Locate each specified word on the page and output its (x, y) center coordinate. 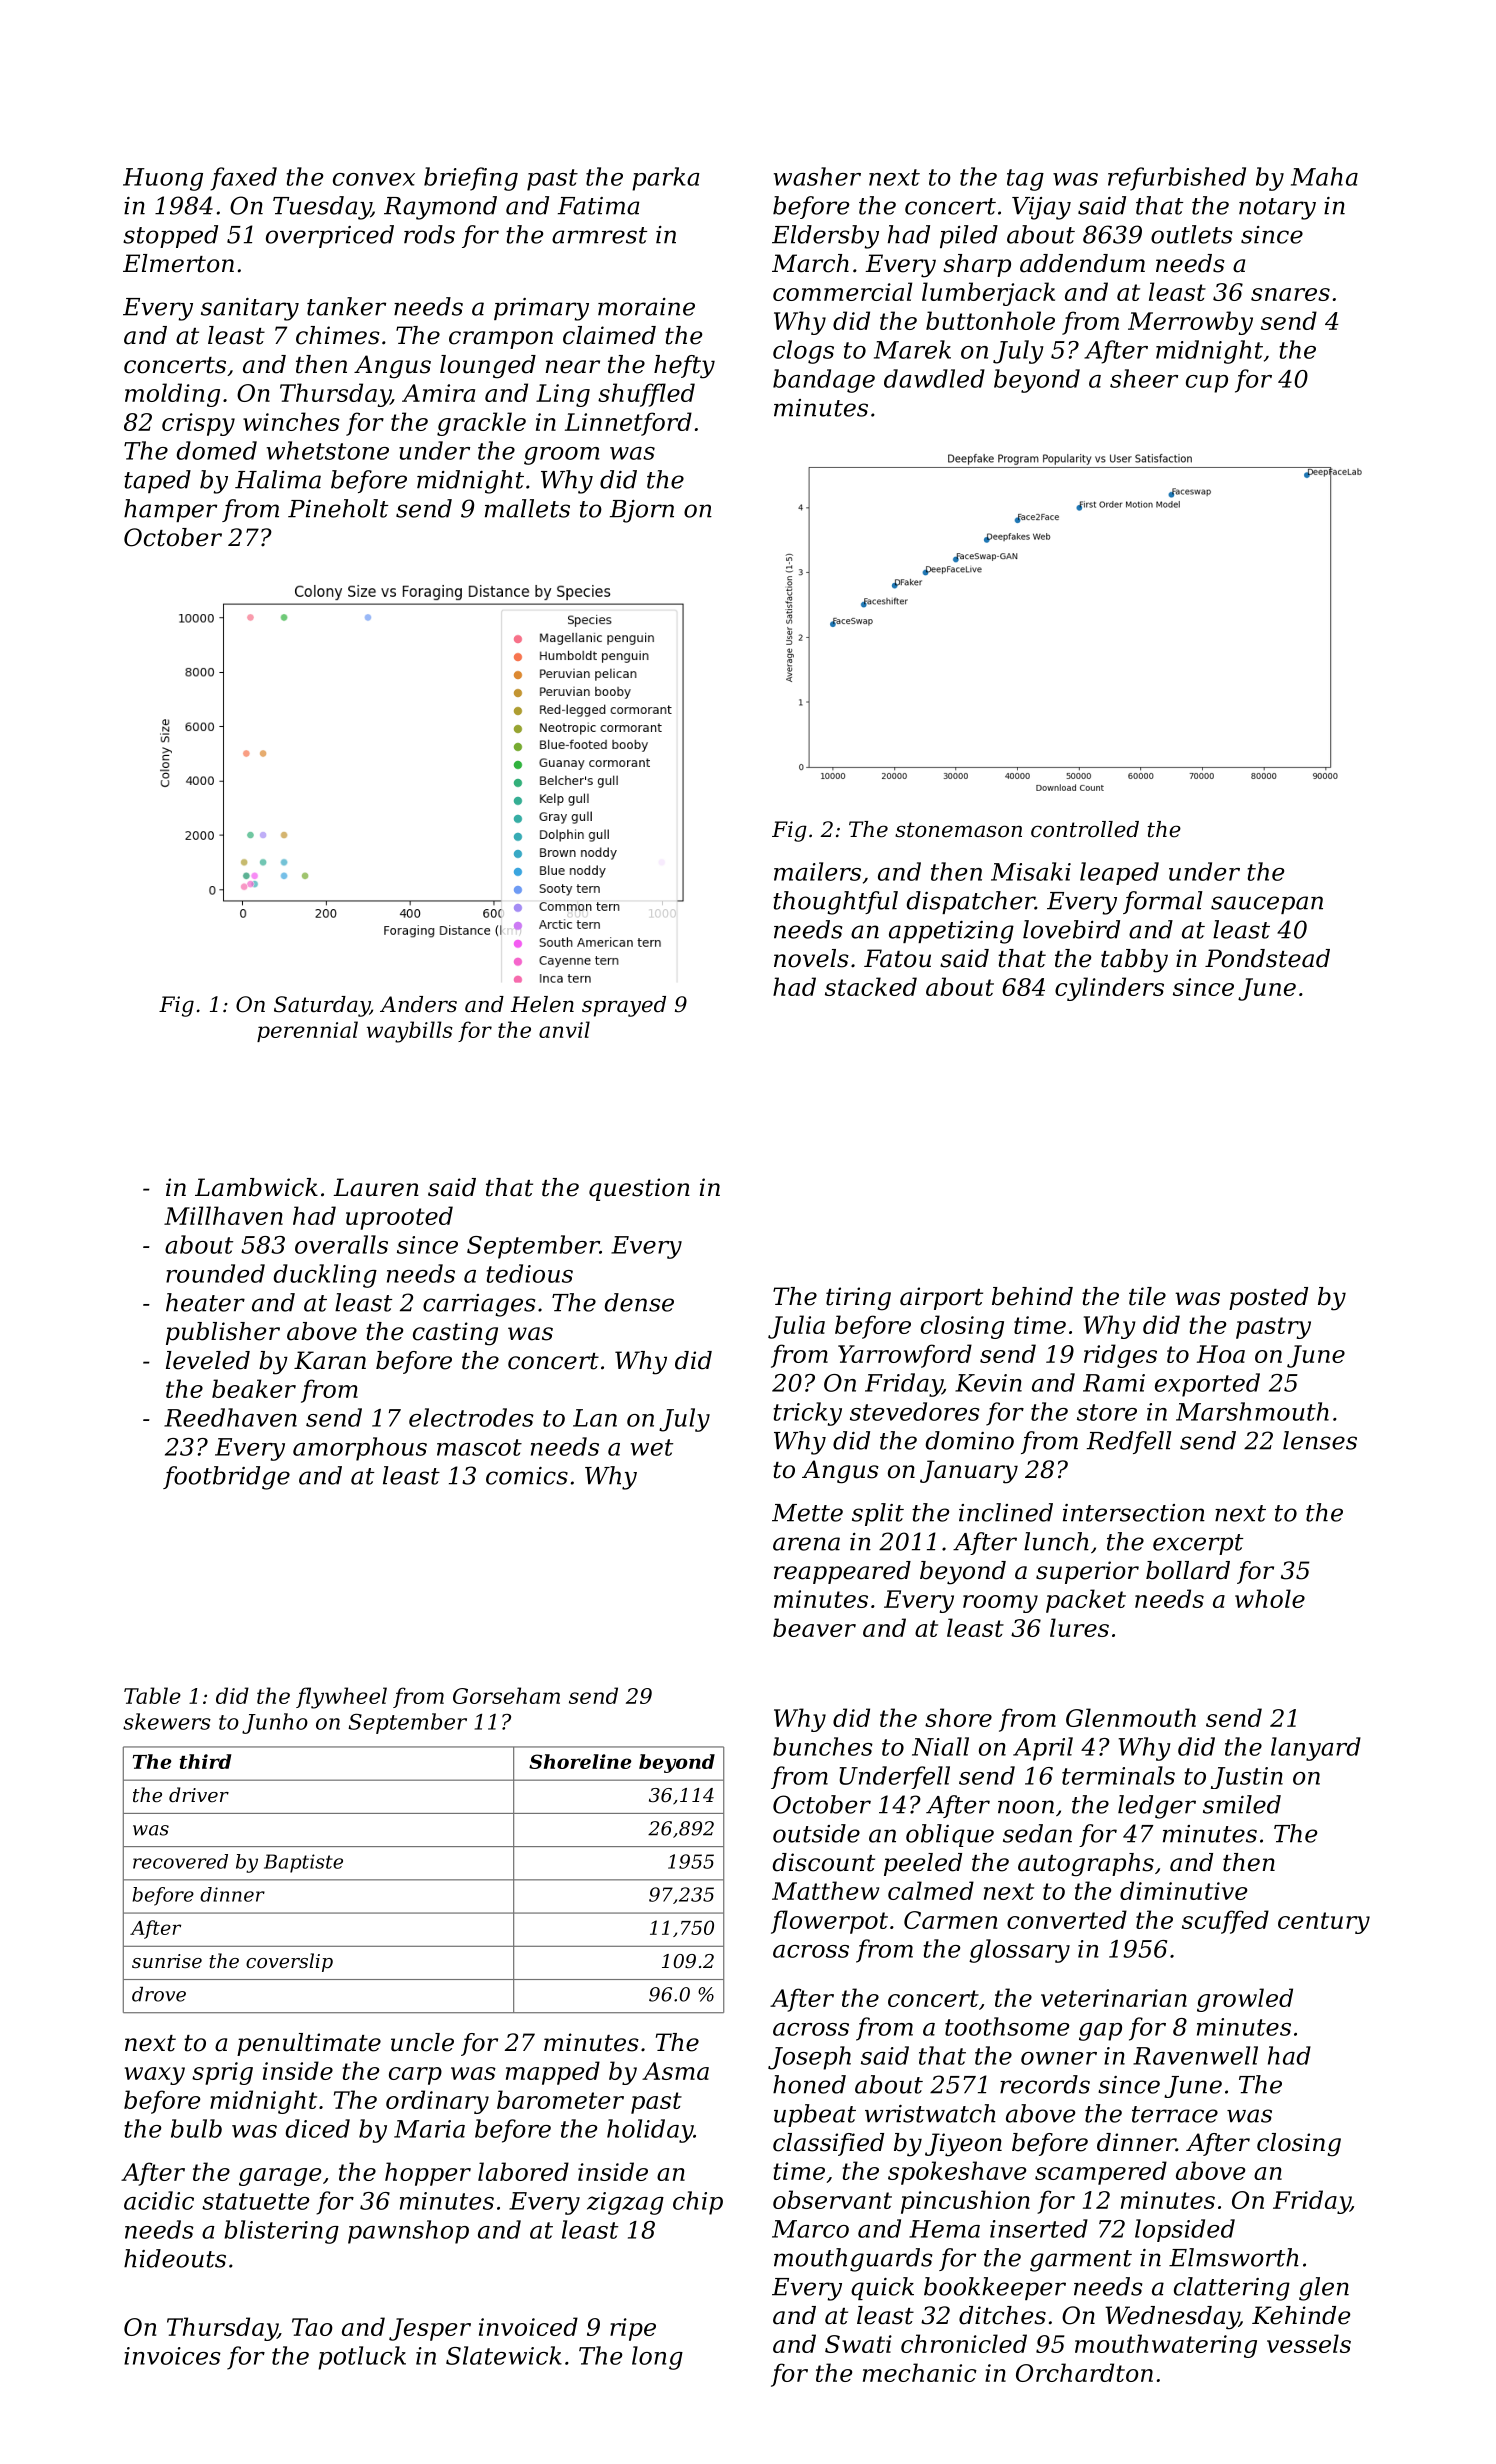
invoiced (528, 2326)
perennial (307, 1031)
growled (1245, 2000)
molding (172, 395)
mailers (817, 871)
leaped (1119, 873)
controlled (1085, 829)
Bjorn (642, 511)
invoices (172, 2356)
